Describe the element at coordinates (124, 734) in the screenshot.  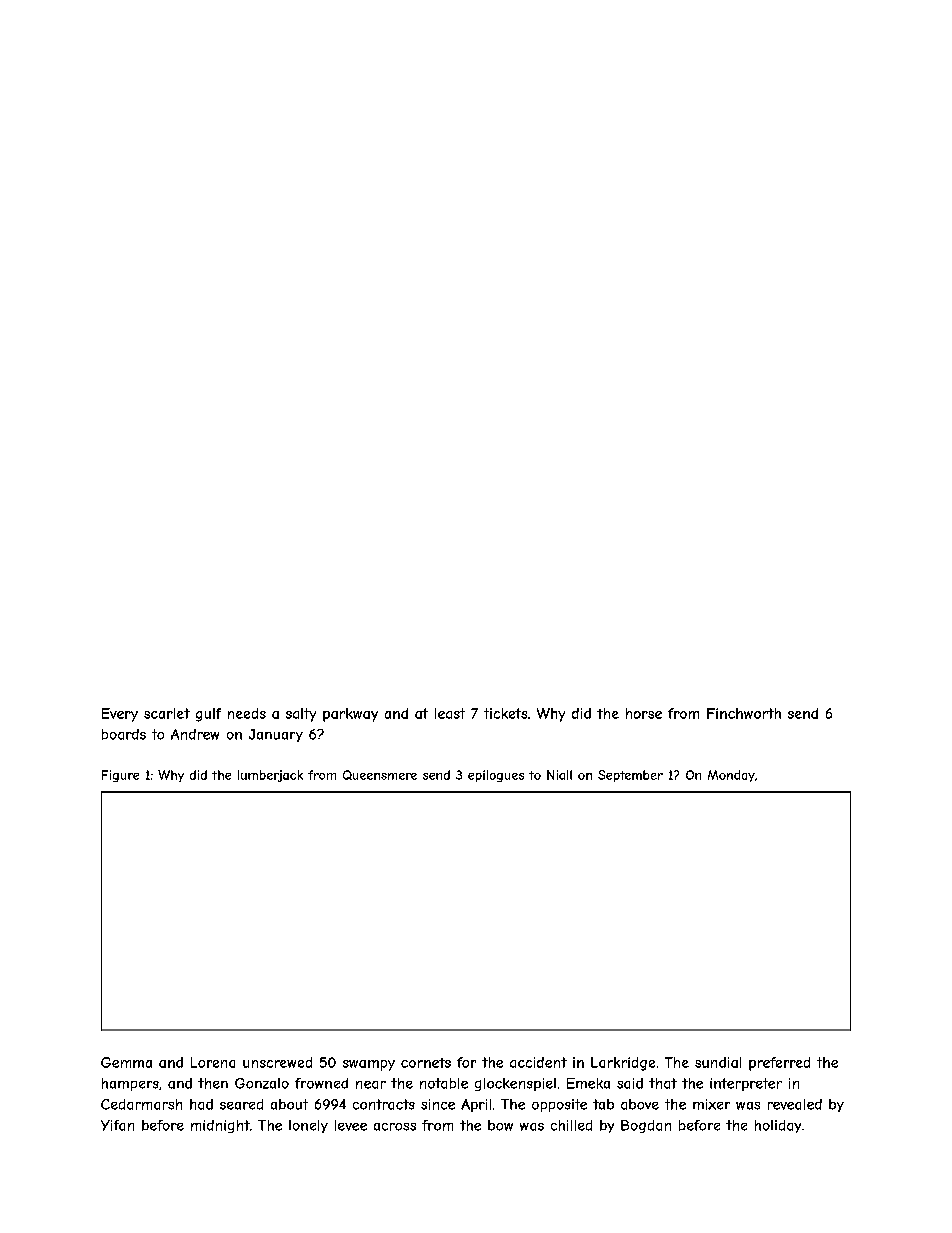
I see `boards` at that location.
